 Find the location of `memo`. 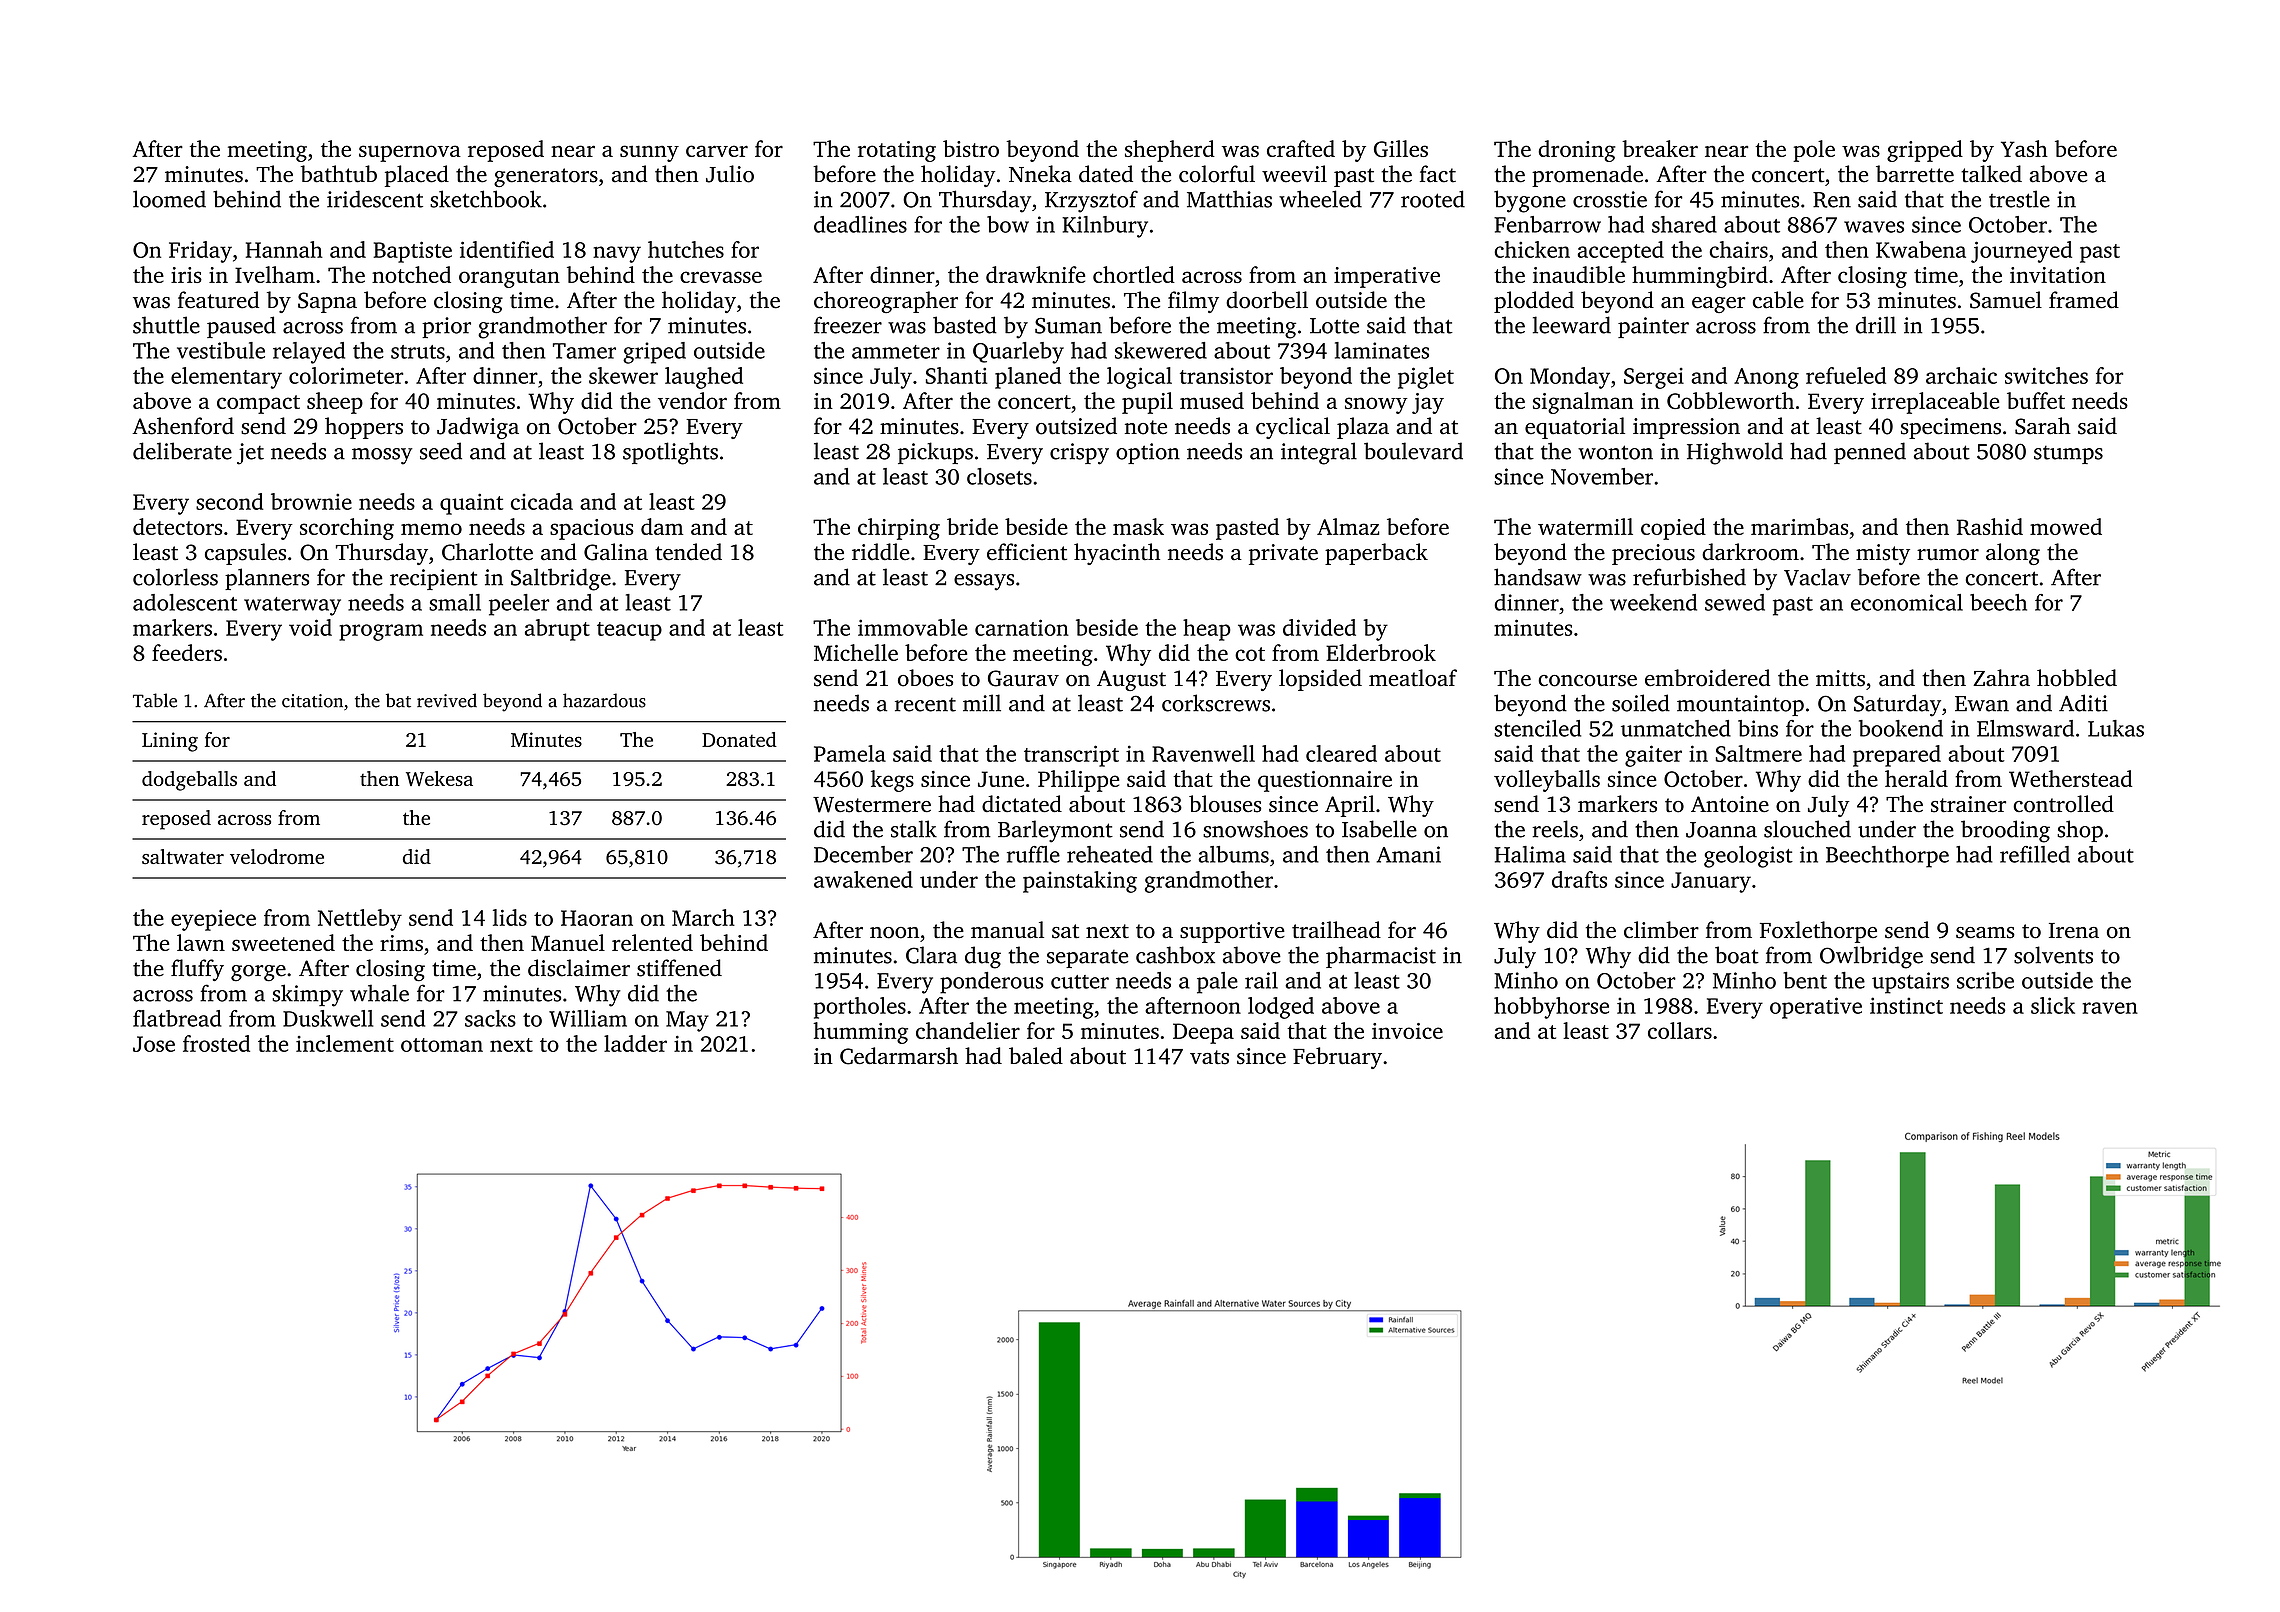

memo is located at coordinates (431, 529).
